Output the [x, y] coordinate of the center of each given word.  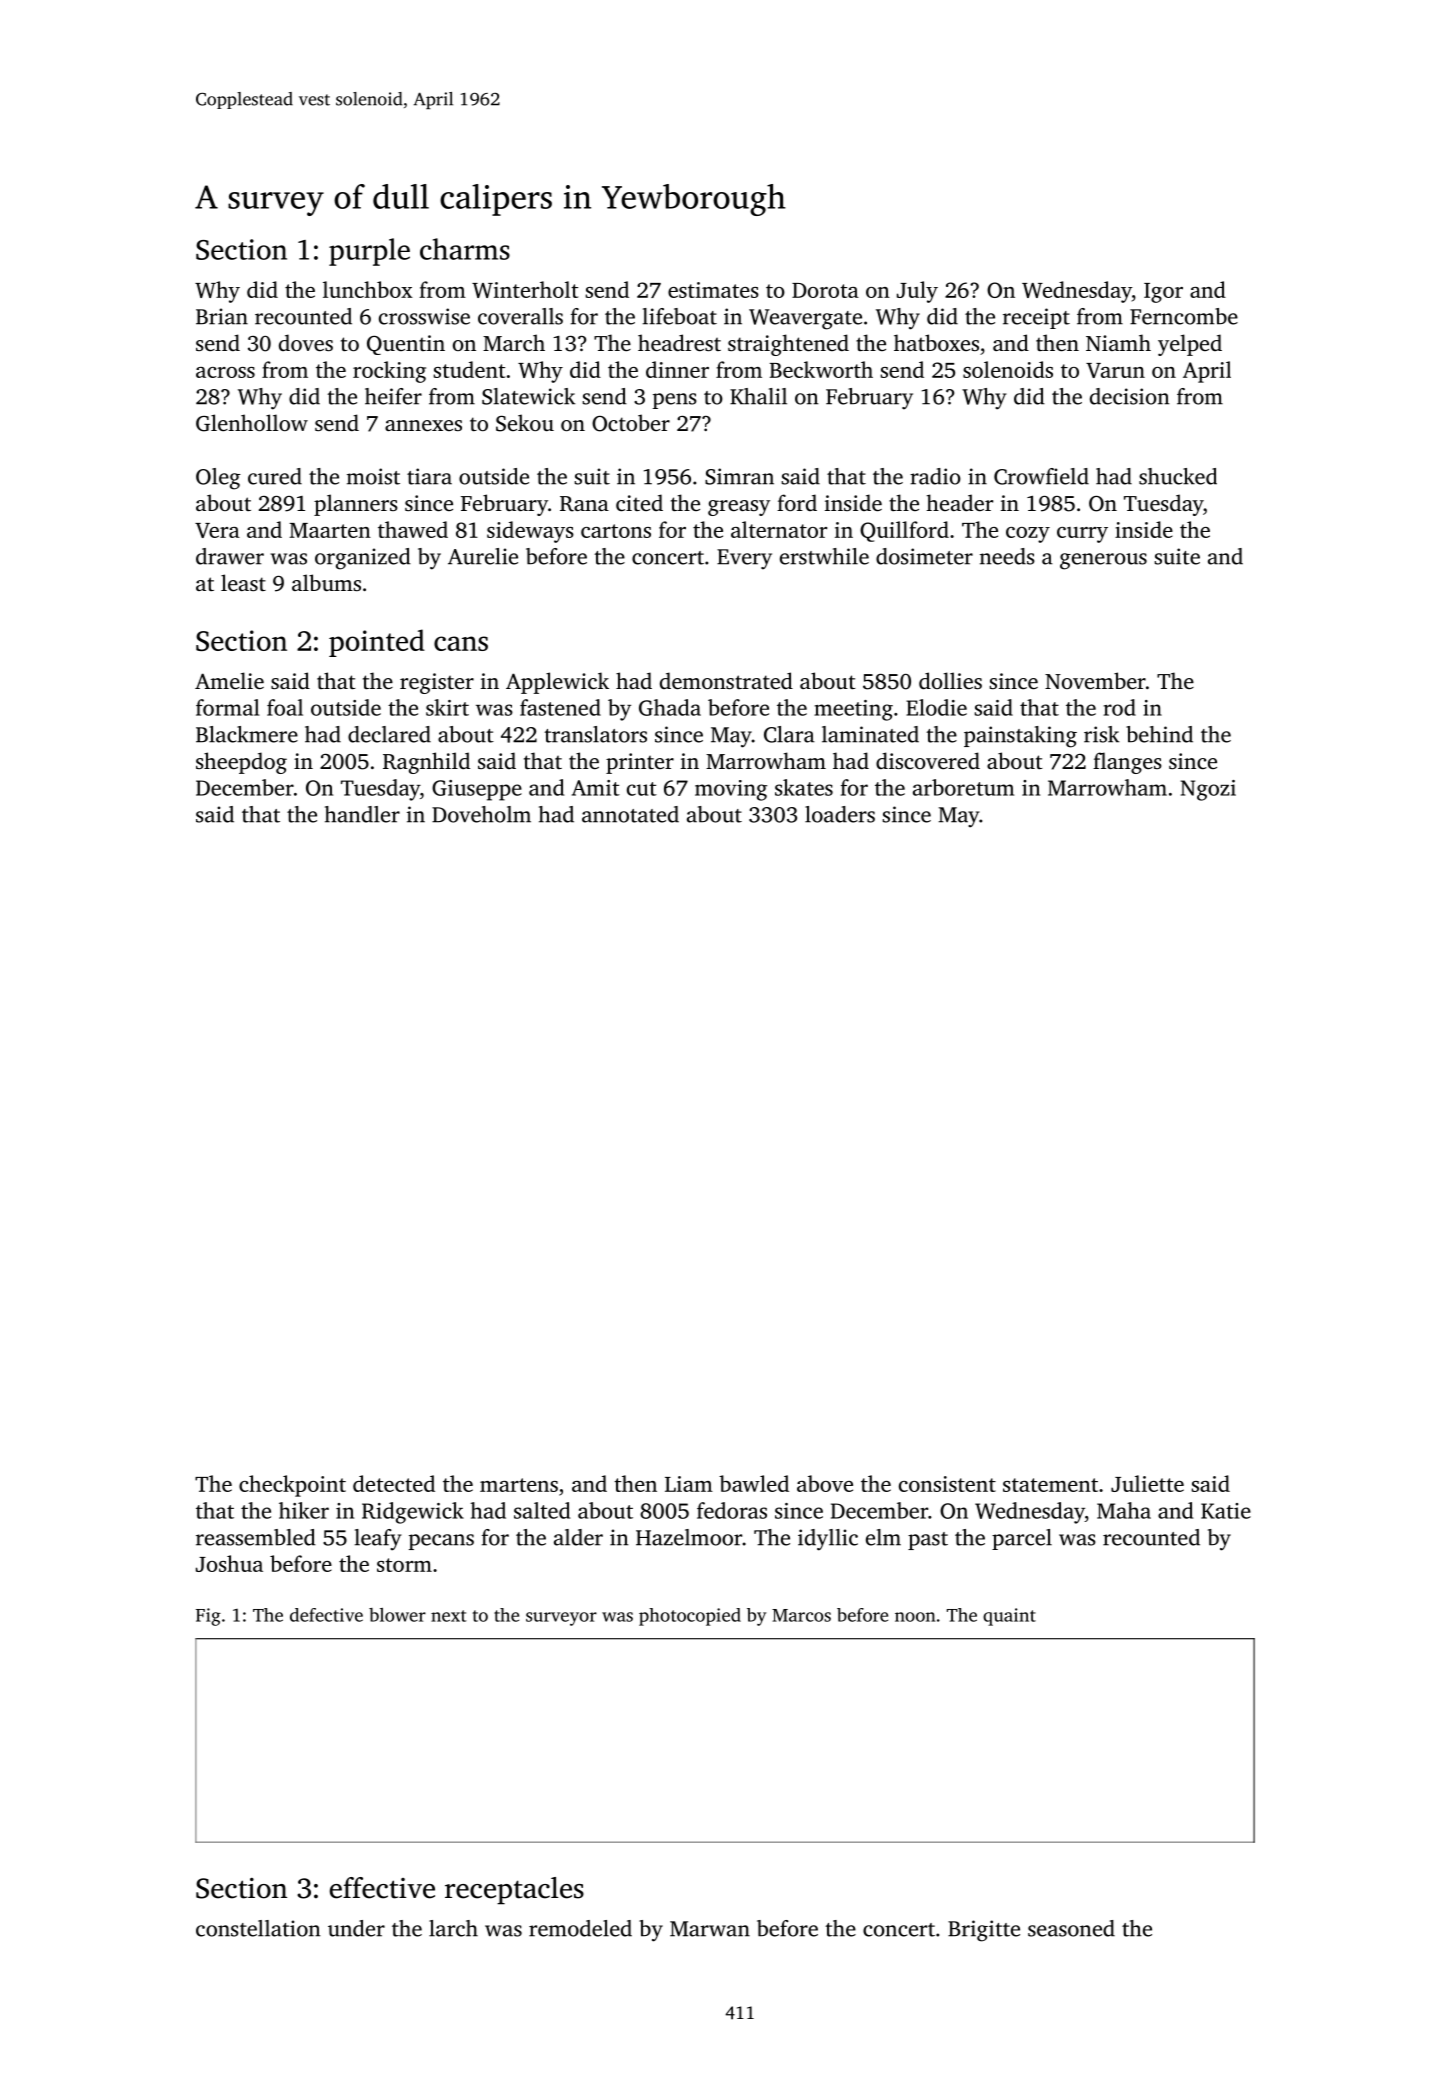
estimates [713, 290]
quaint [1009, 1617]
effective [382, 1888]
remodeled [580, 1928]
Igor [1163, 293]
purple [369, 252]
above [825, 1483]
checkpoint [292, 1486]
